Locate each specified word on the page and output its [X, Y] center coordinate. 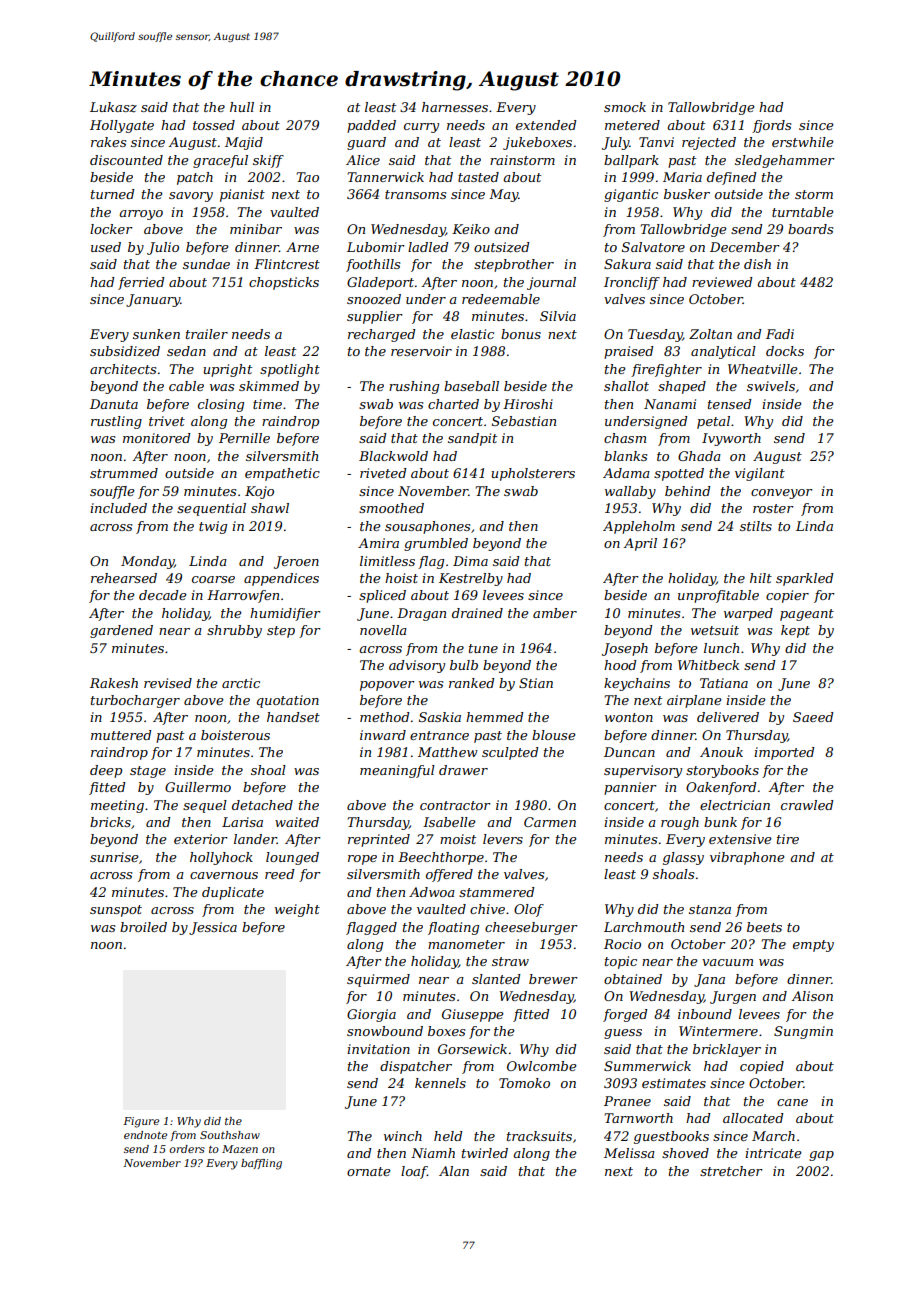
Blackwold [393, 456]
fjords [771, 126]
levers [503, 839]
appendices [281, 579]
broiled [143, 927]
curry [421, 128]
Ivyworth [731, 439]
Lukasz [113, 107]
